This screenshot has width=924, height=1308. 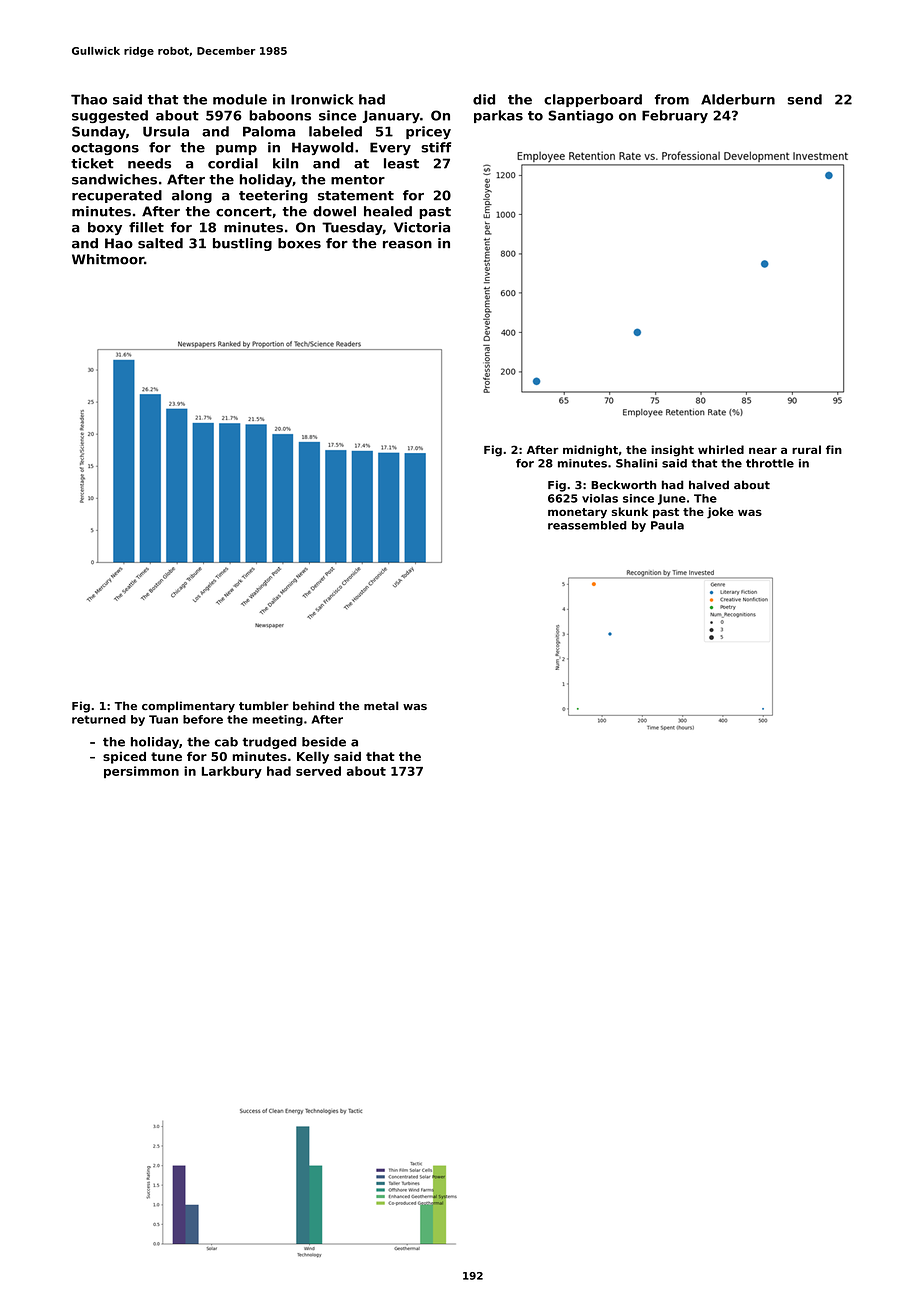 I want to click on served, so click(x=318, y=771).
